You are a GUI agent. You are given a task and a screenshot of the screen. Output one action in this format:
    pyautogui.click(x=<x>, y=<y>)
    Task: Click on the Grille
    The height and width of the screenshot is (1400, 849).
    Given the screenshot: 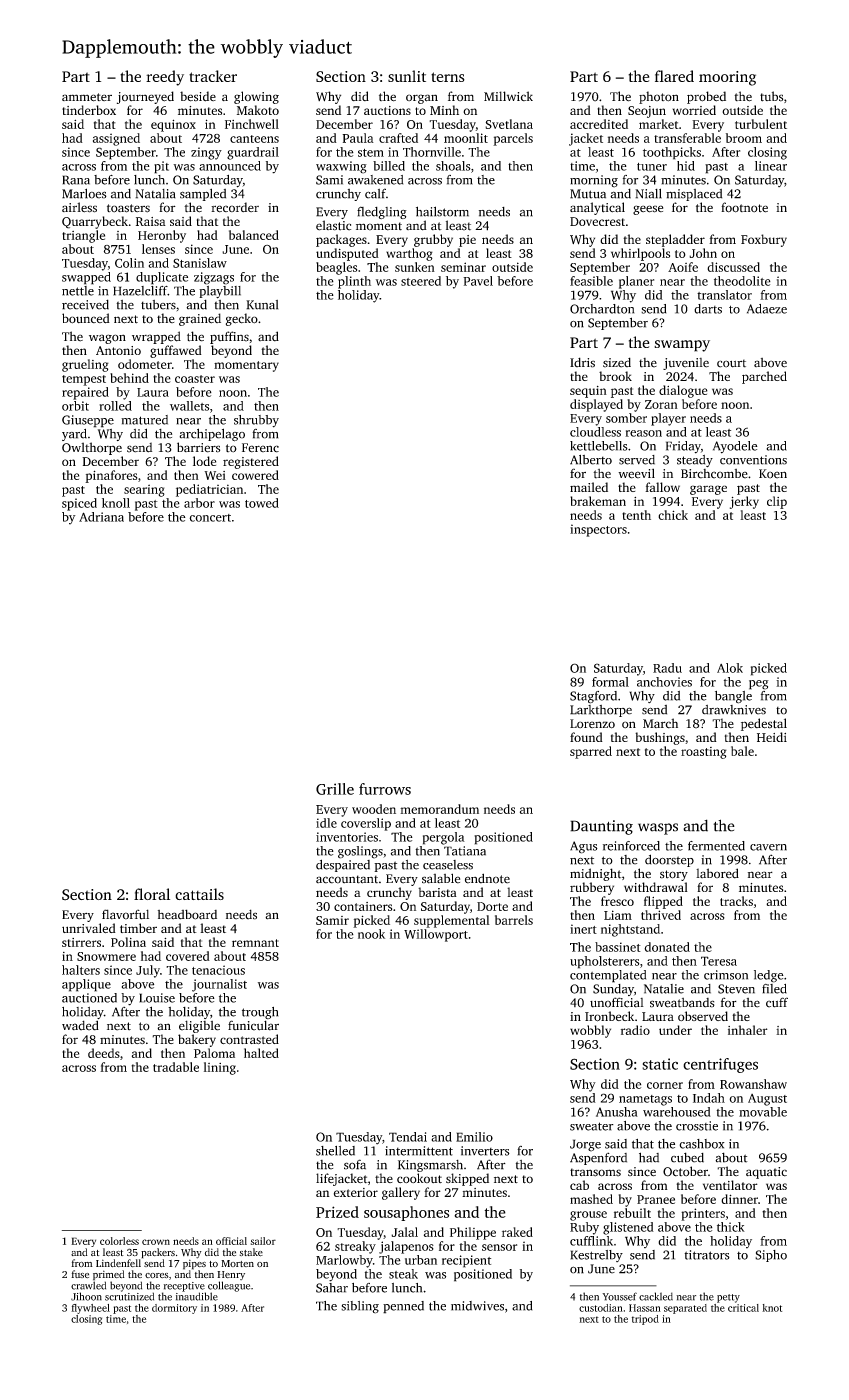 What is the action you would take?
    pyautogui.click(x=335, y=789)
